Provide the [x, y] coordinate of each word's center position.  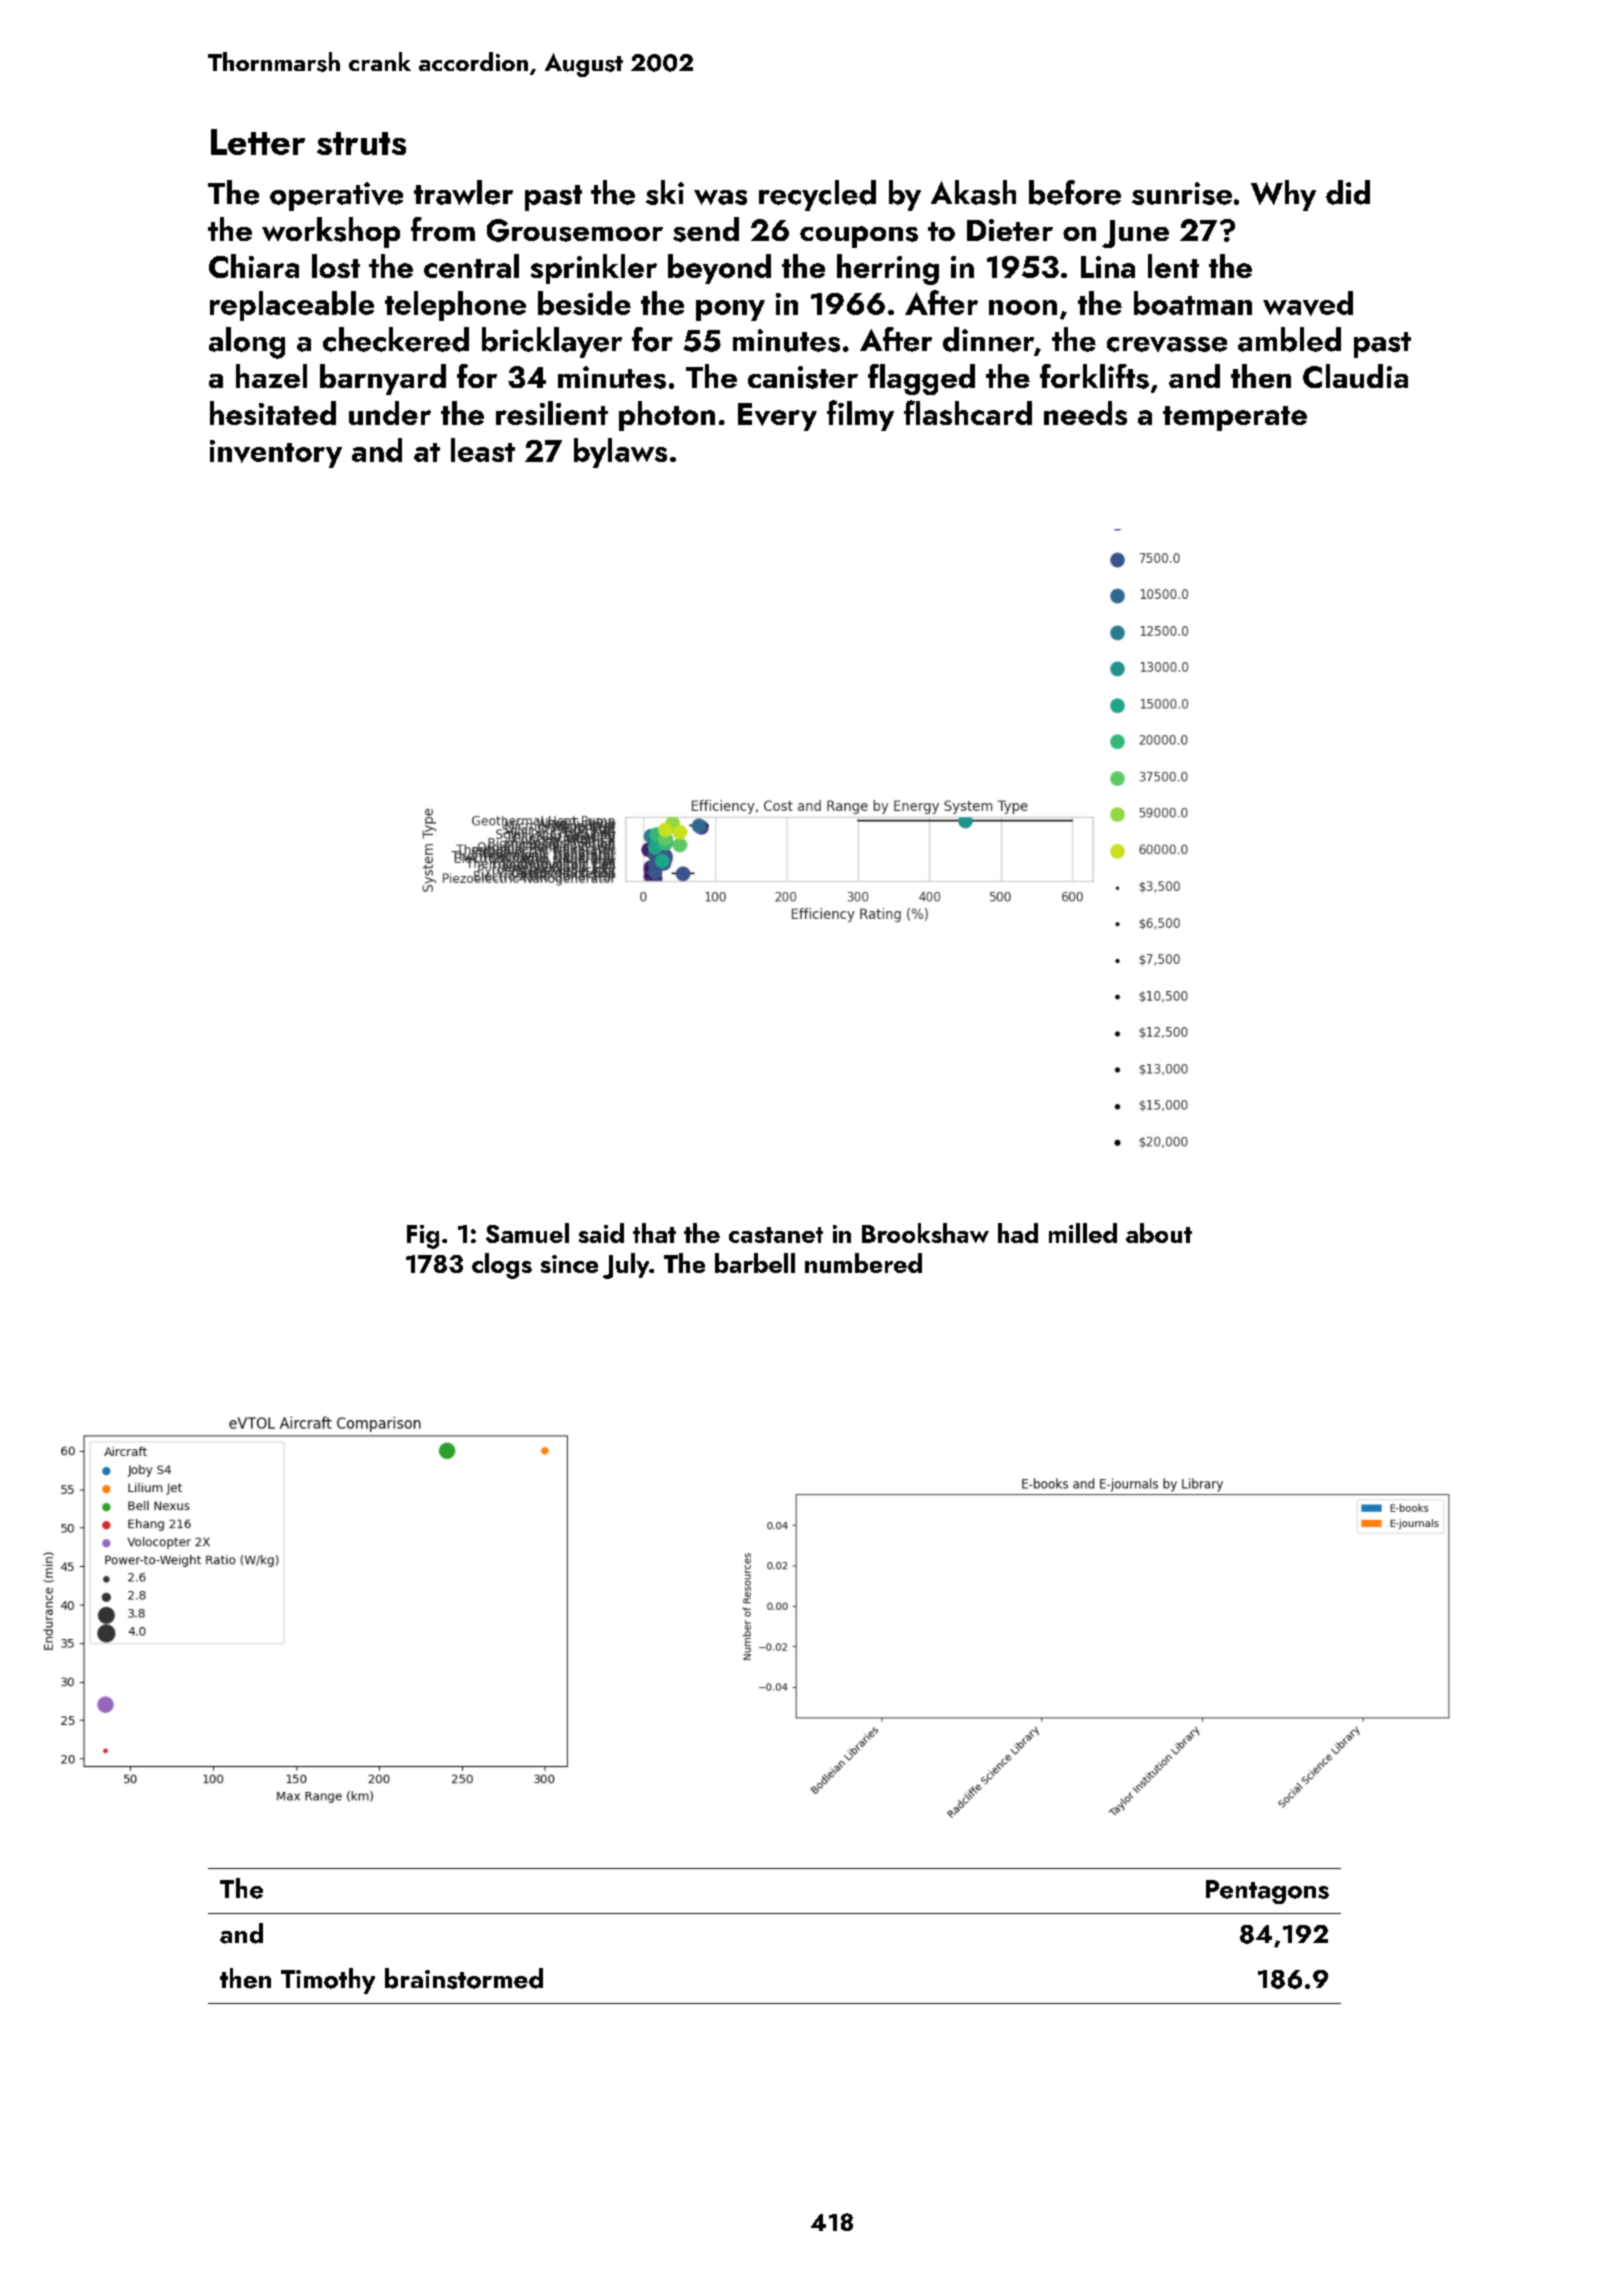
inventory [276, 454]
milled [1083, 1233]
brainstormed [464, 1978]
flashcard [968, 412]
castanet [776, 1235]
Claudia [1355, 376]
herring [888, 269]
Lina [1108, 267]
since [569, 1264]
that [654, 1233]
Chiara [254, 266]
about [1159, 1233]
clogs [502, 1266]
